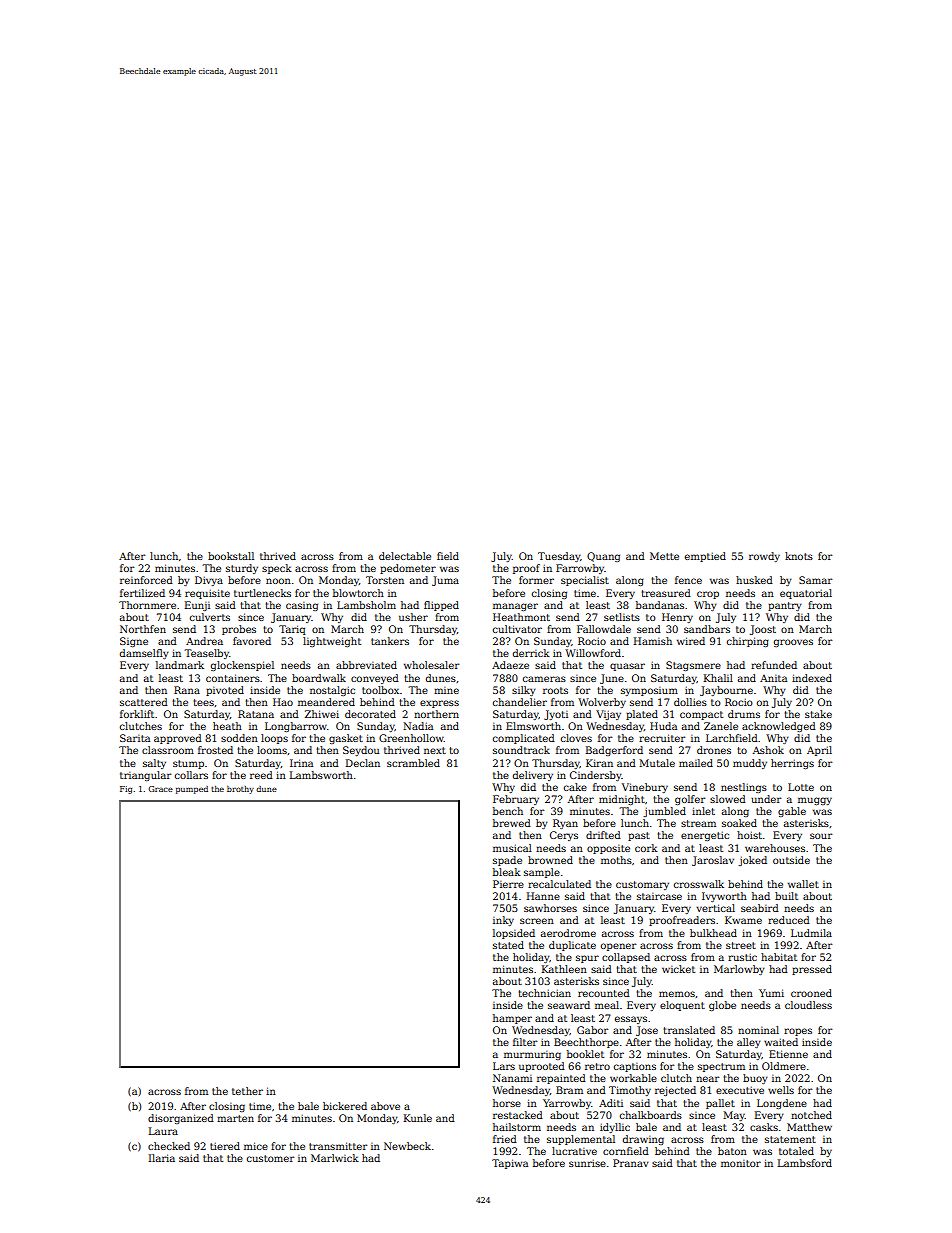 The image size is (952, 1233). I want to click on Lambsford, so click(805, 1163).
